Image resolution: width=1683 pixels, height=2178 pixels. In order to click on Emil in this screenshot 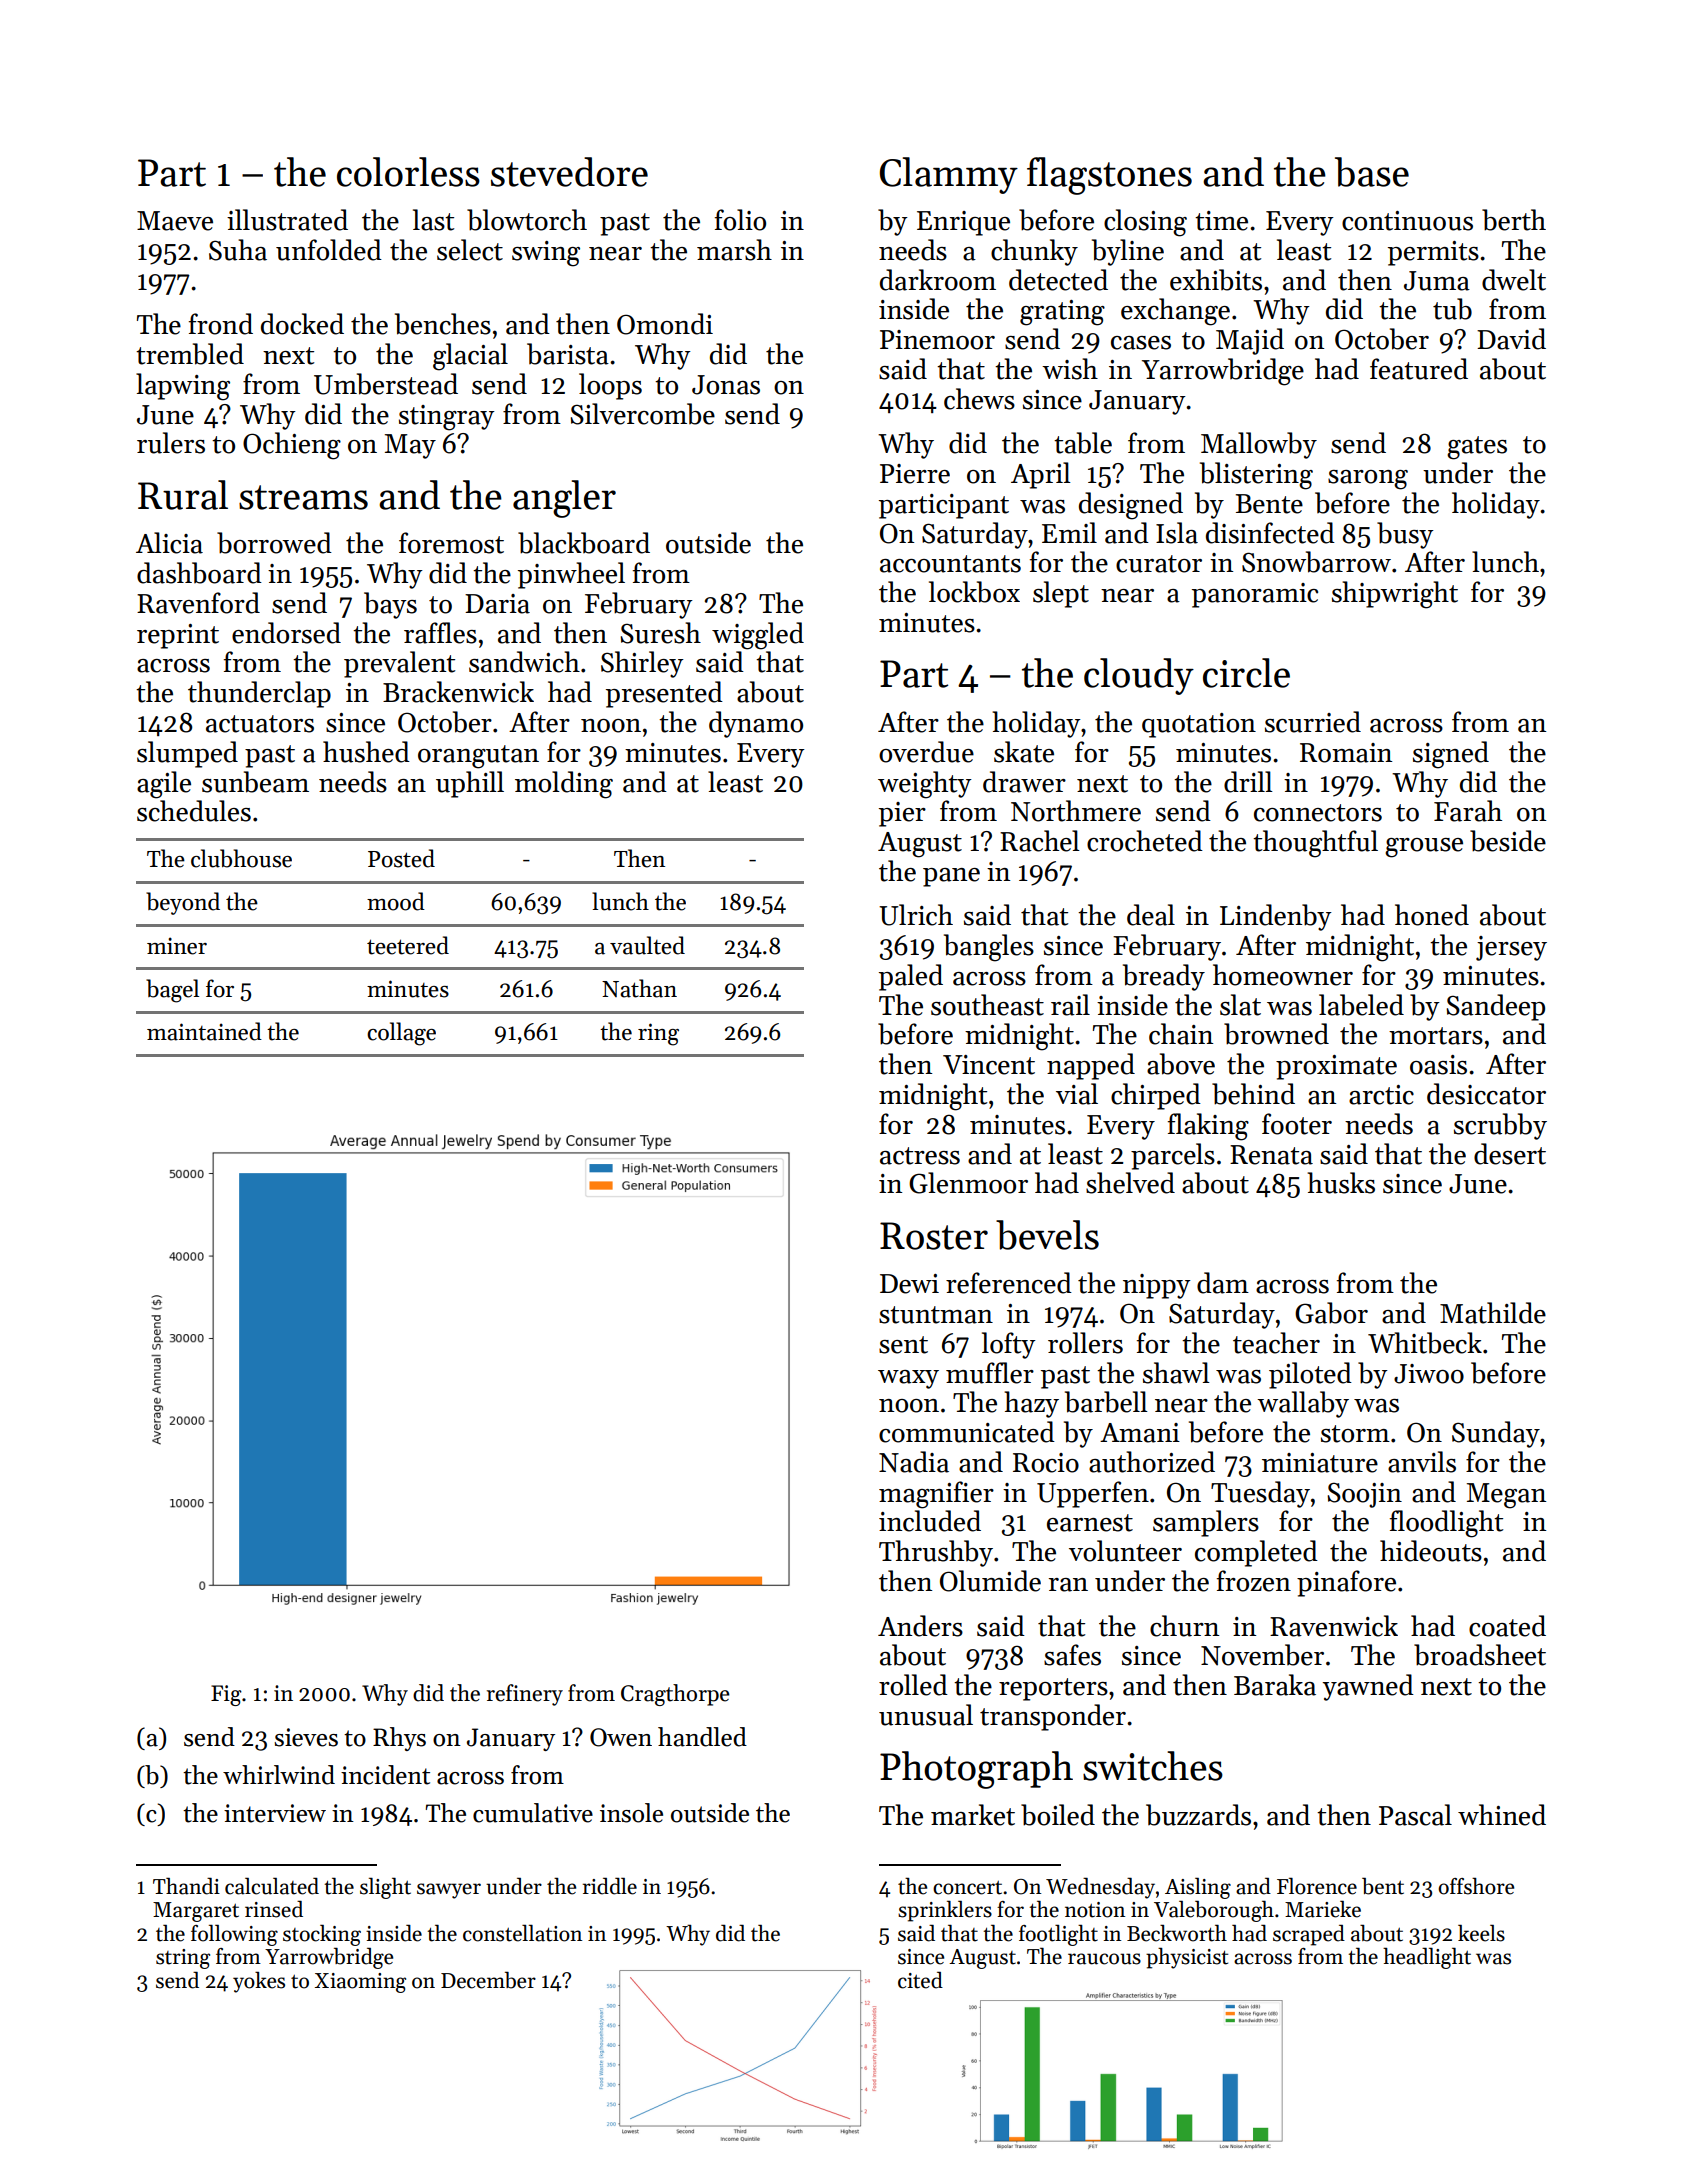, I will do `click(1069, 532)`.
